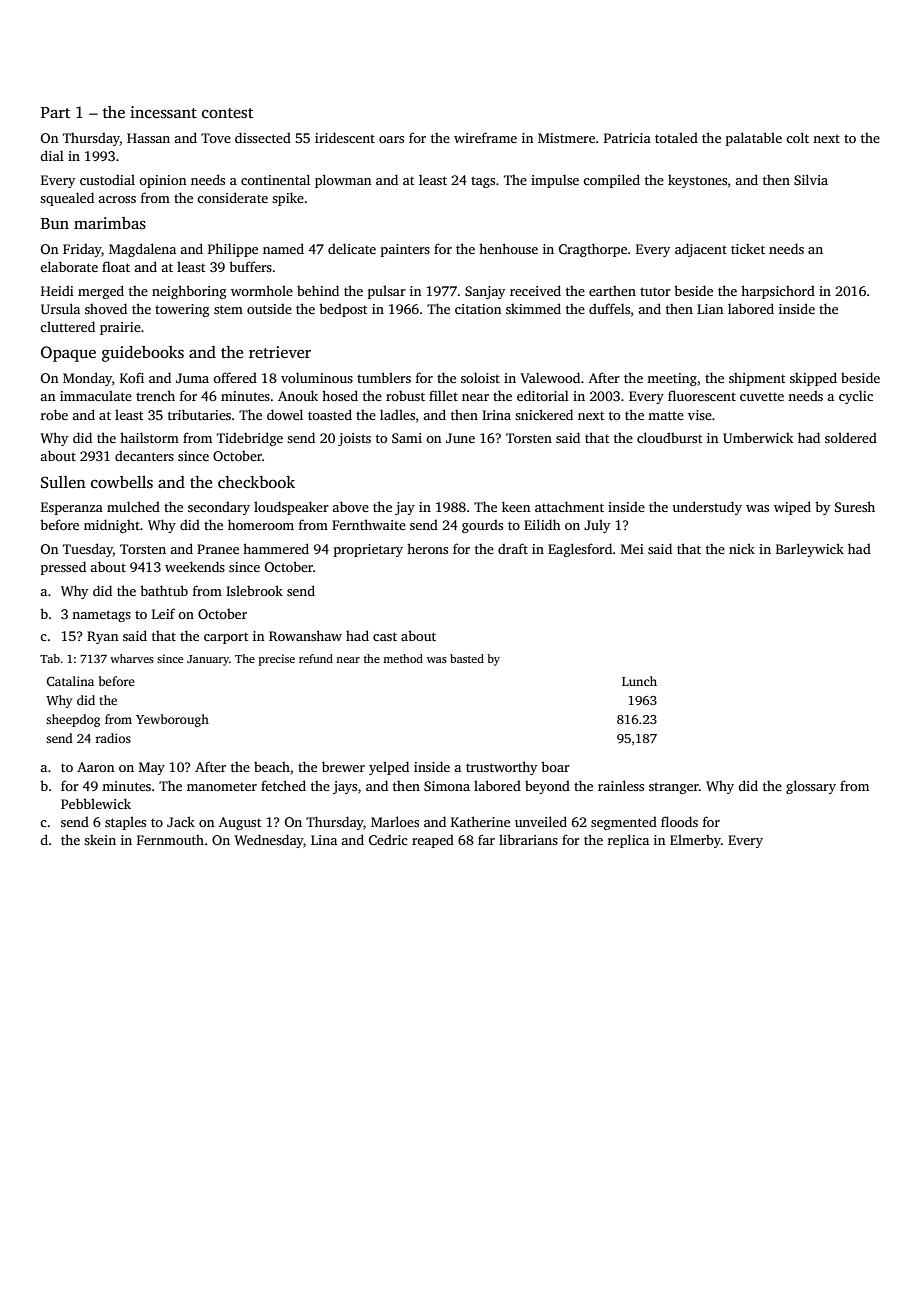  What do you see at coordinates (467, 658) in the screenshot?
I see `basted` at bounding box center [467, 658].
